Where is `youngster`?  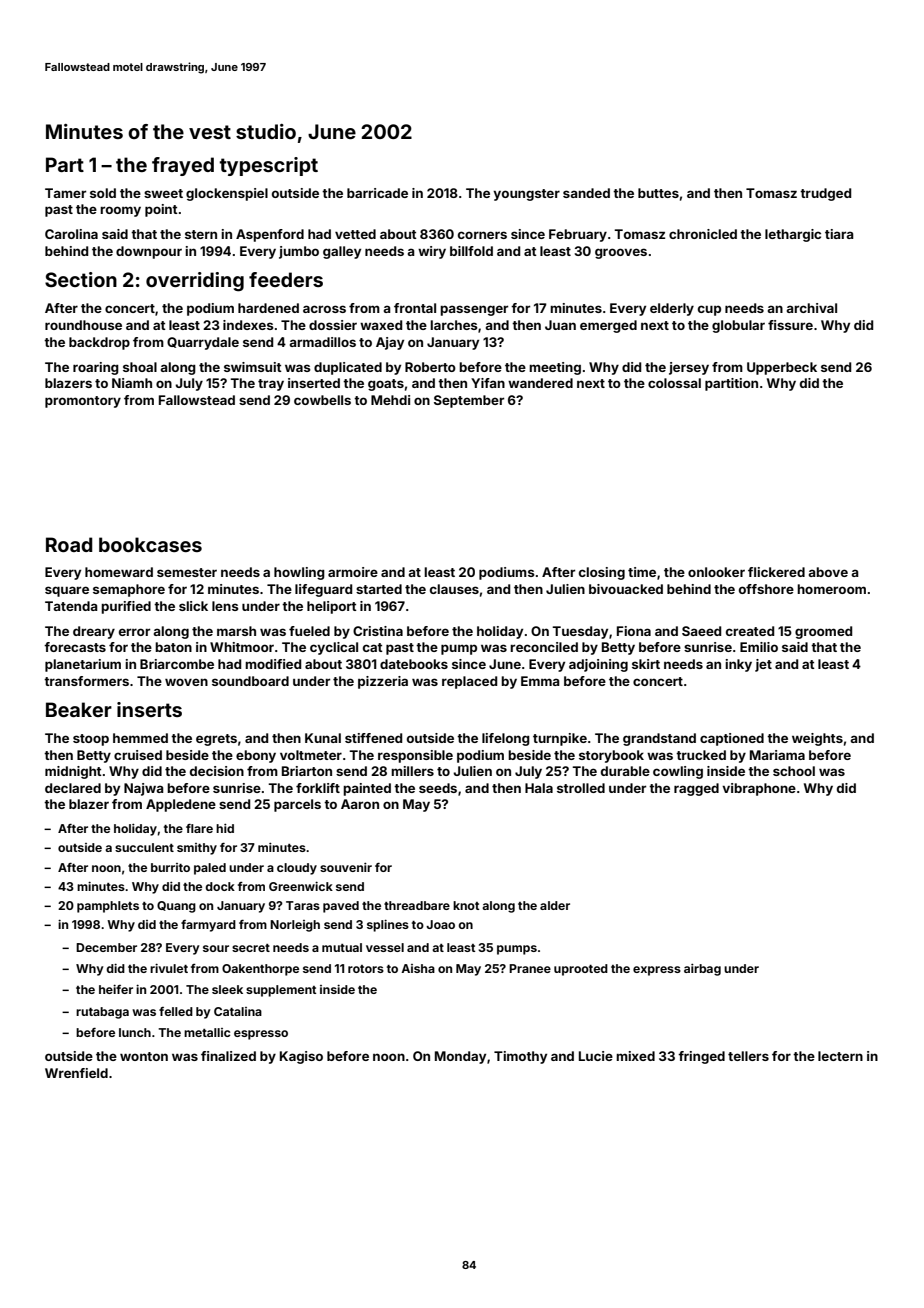 youngster is located at coordinates (526, 195).
